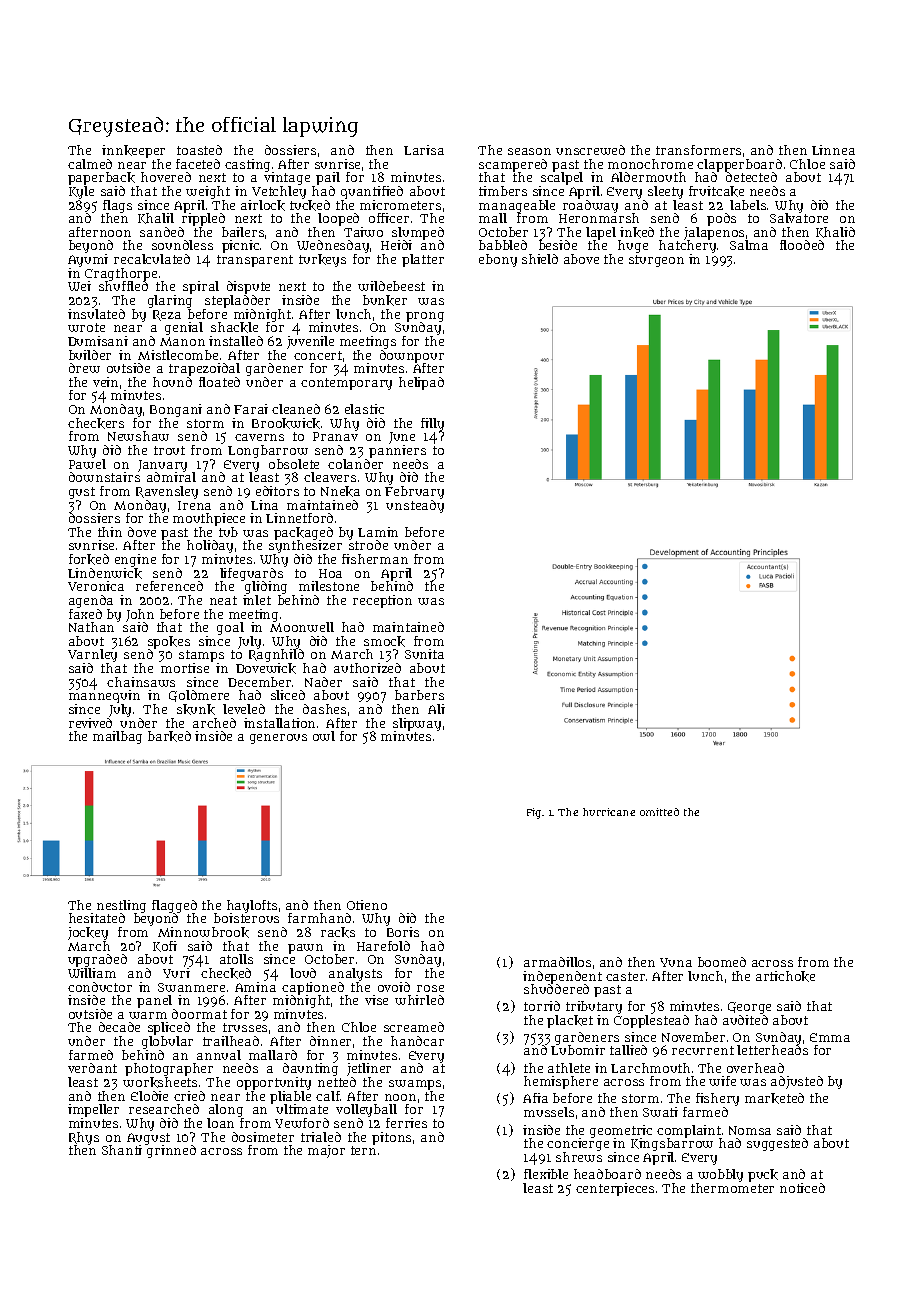 The height and width of the screenshot is (1308, 924). I want to click on Goldmere, so click(199, 696).
